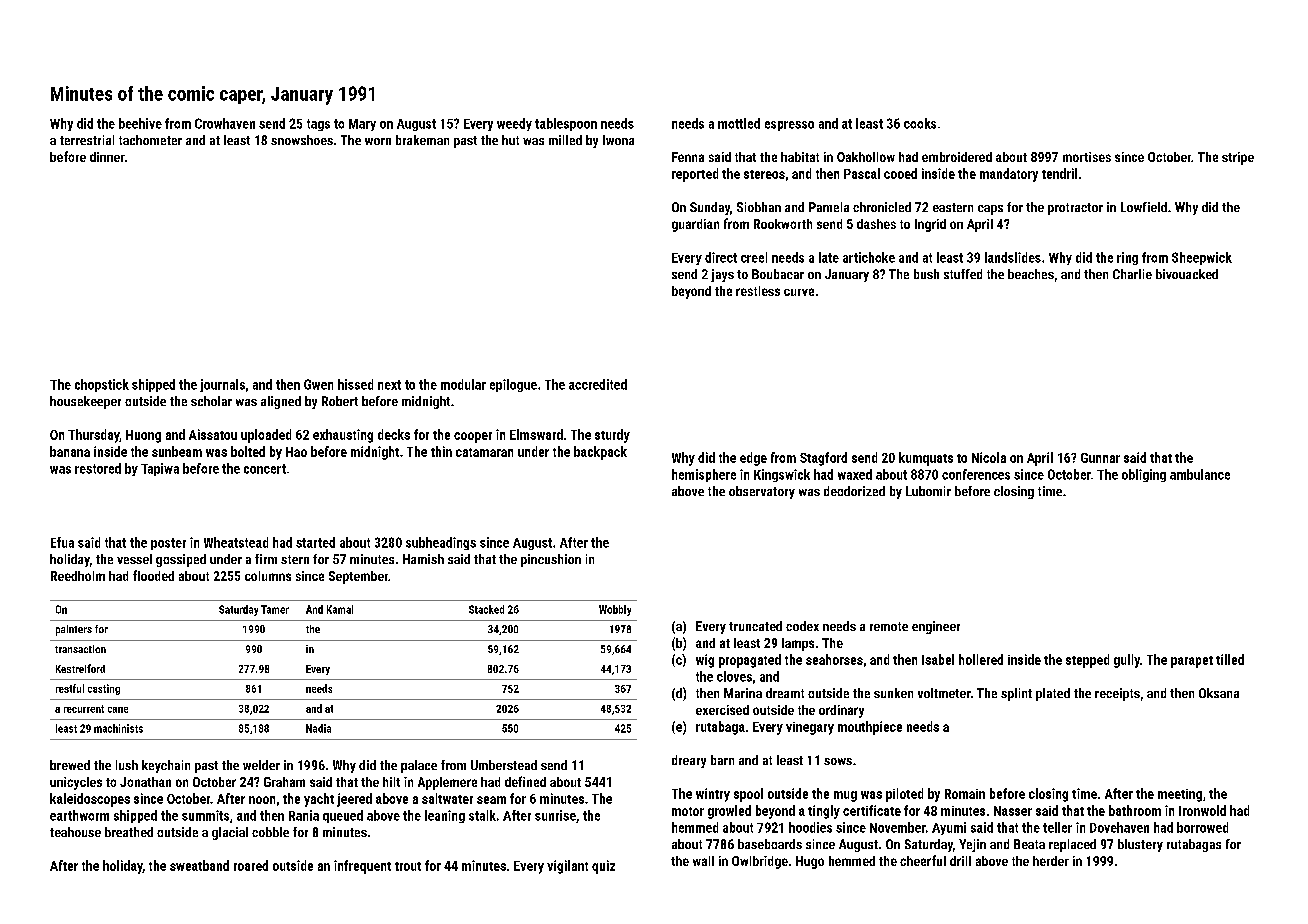  Describe the element at coordinates (936, 627) in the screenshot. I see `engineer` at that location.
